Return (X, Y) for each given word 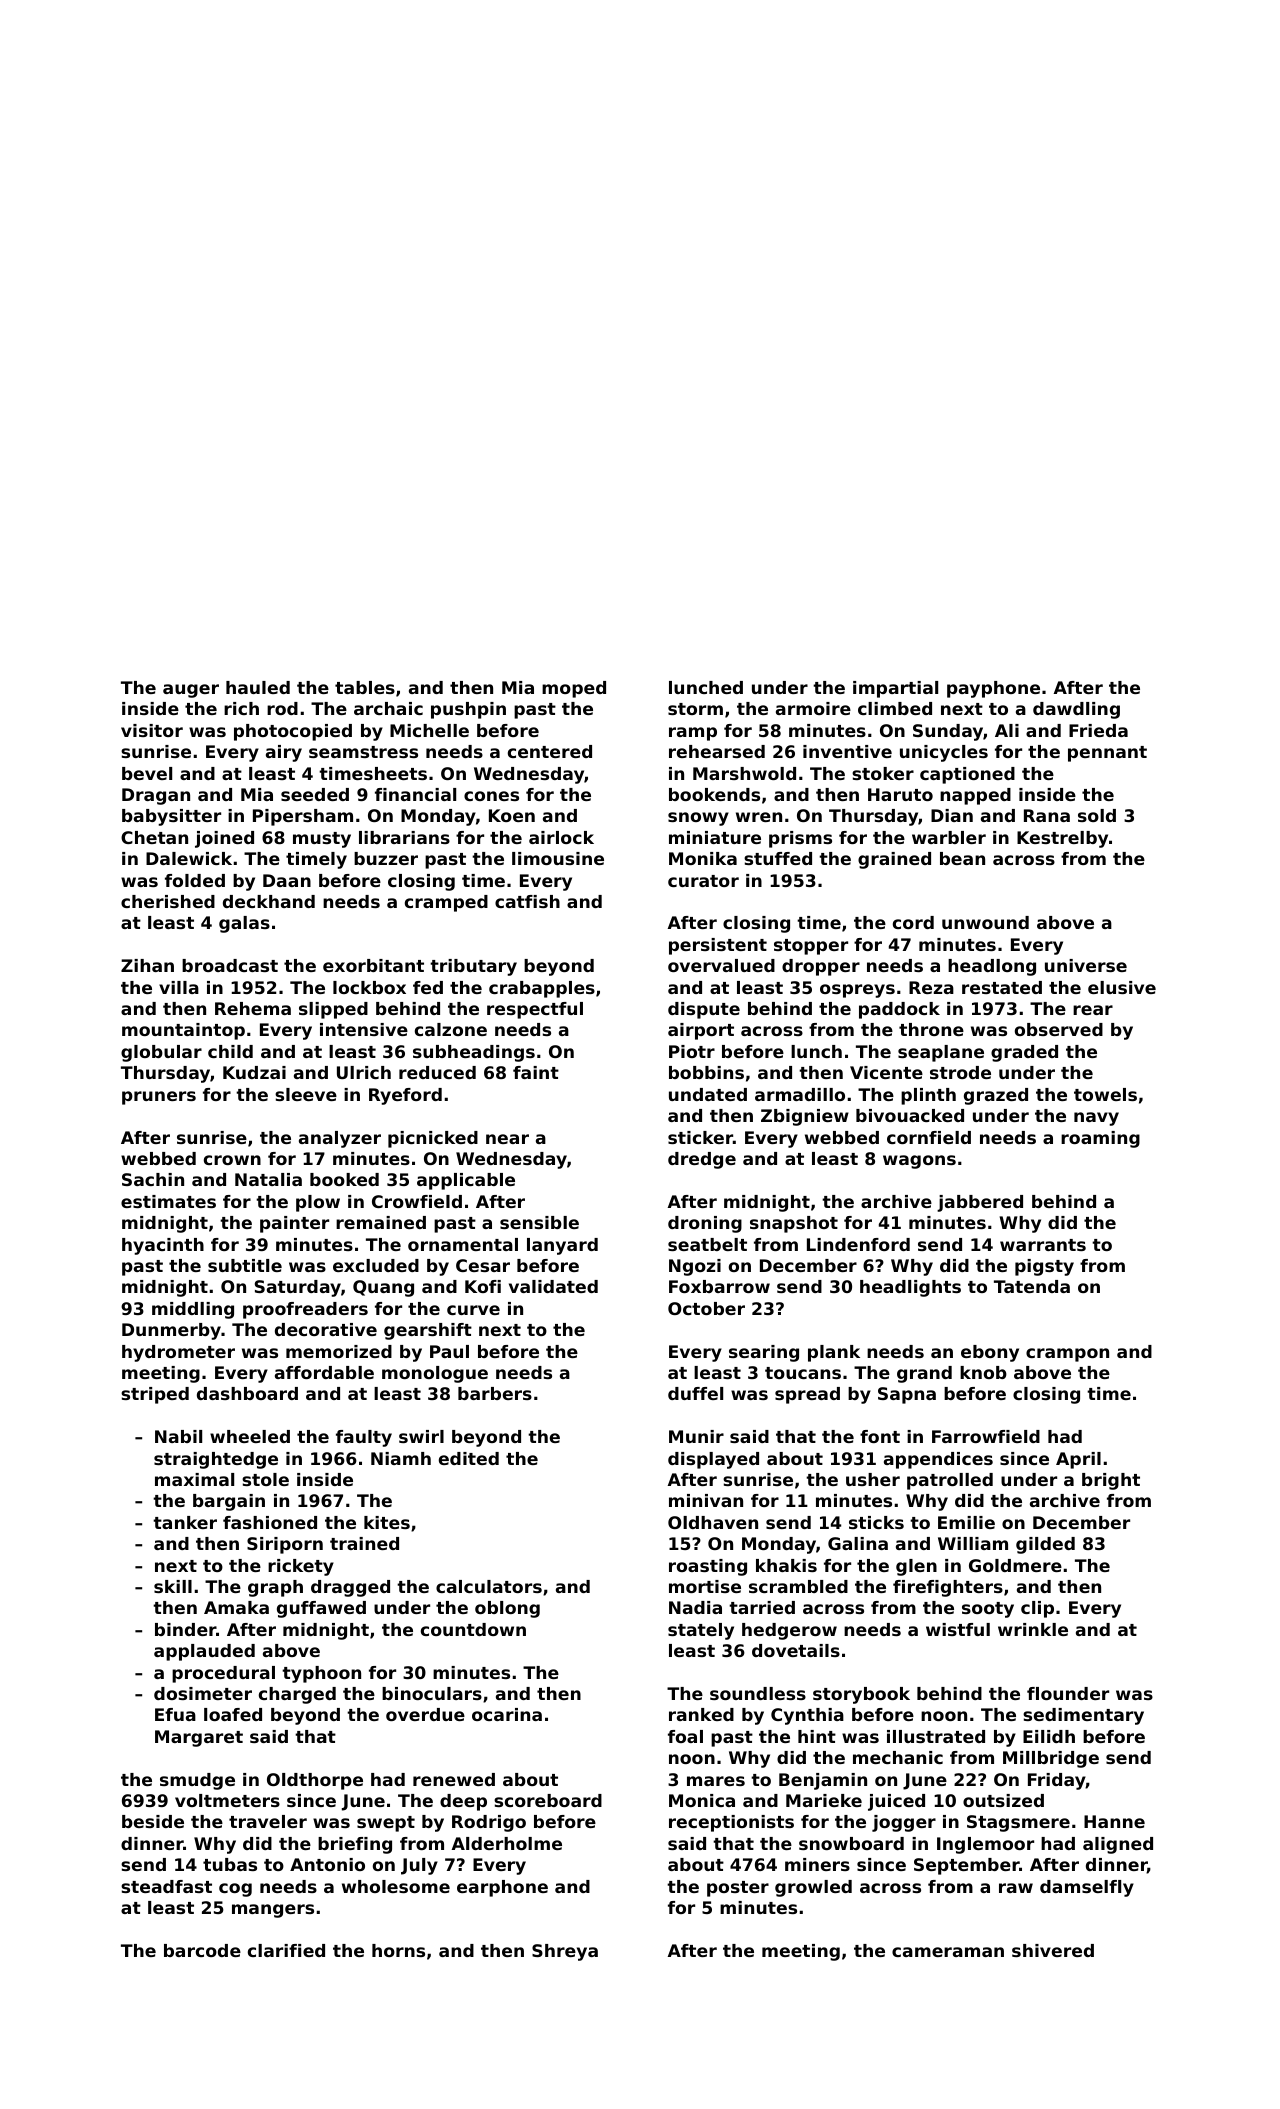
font (880, 1436)
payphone (993, 689)
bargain (229, 1502)
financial (415, 794)
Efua (175, 1714)
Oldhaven (713, 1522)
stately (701, 1631)
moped (574, 689)
